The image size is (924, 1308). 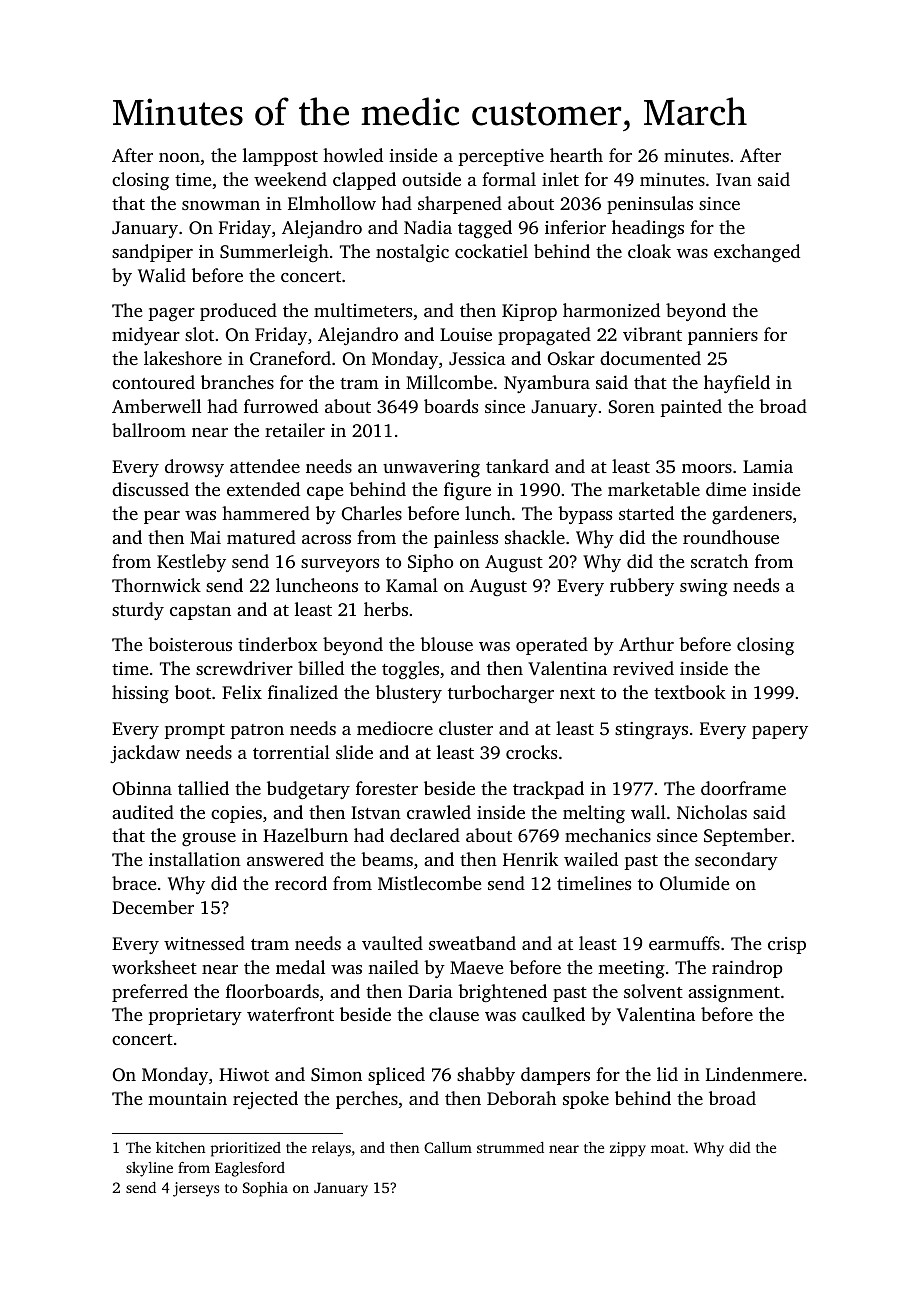 What do you see at coordinates (448, 1147) in the page?
I see `Callum` at bounding box center [448, 1147].
